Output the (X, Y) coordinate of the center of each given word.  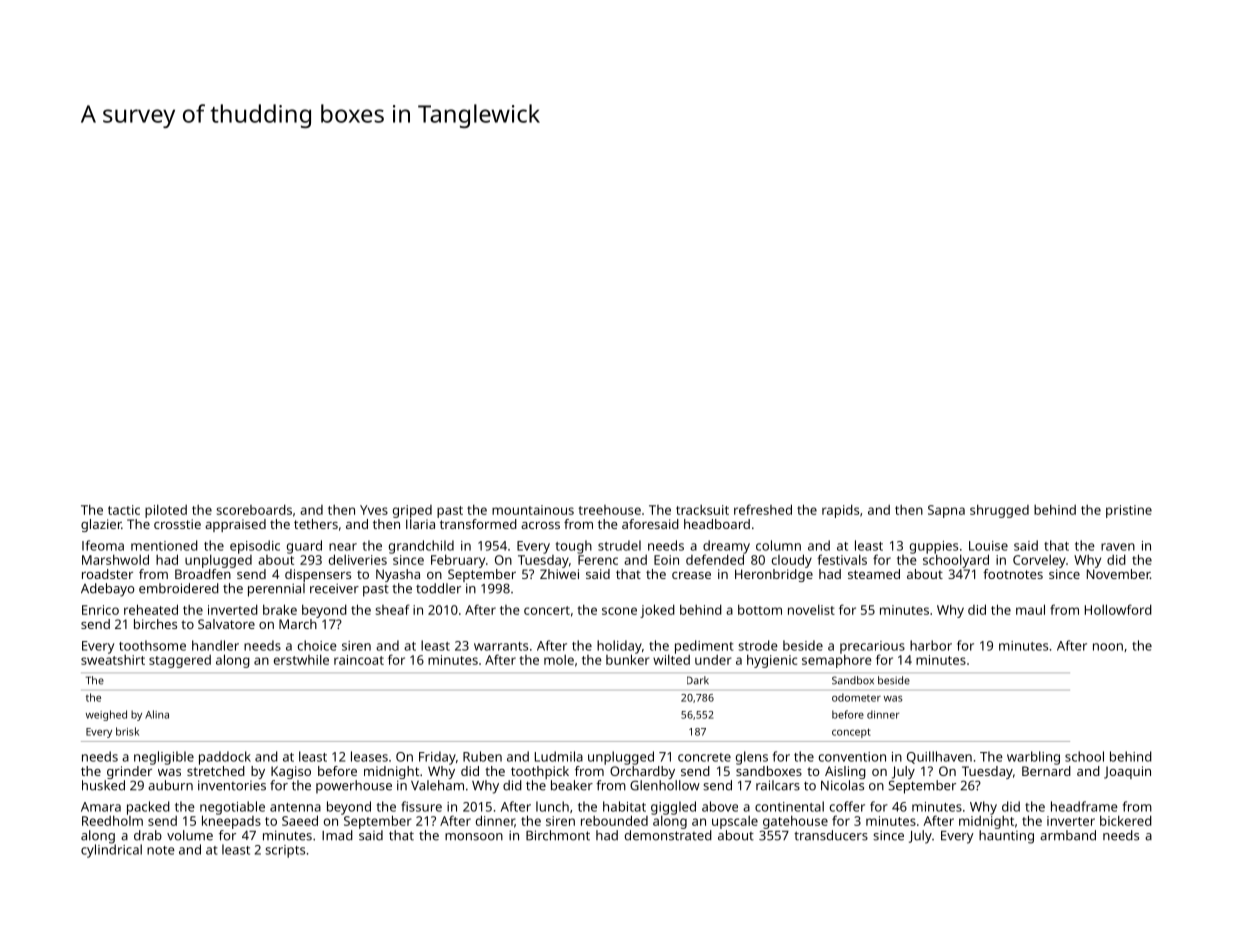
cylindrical (111, 851)
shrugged (999, 511)
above (720, 806)
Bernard (1046, 771)
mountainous (533, 510)
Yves (374, 510)
